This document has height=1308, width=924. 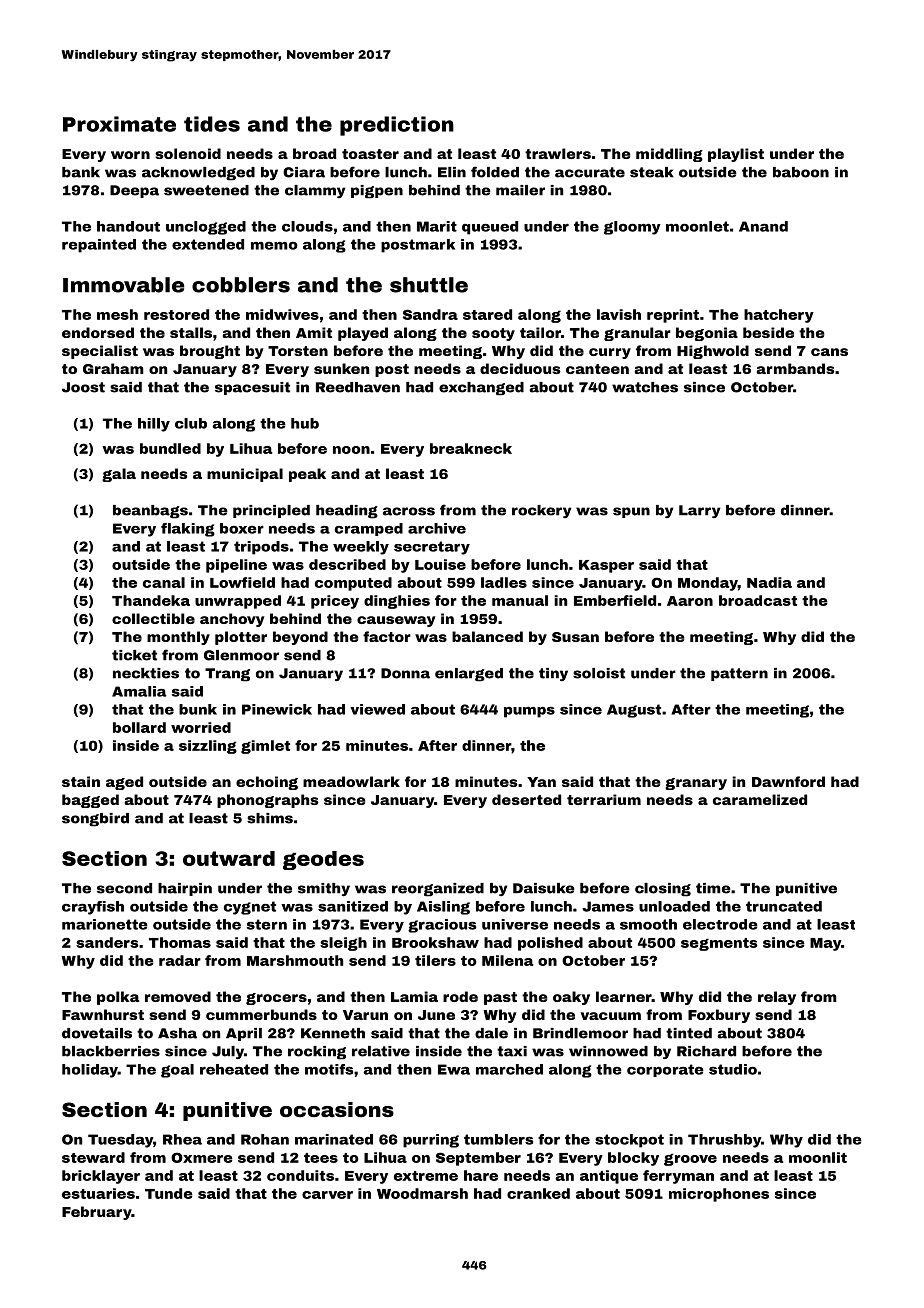 What do you see at coordinates (801, 172) in the document?
I see `baboon` at bounding box center [801, 172].
